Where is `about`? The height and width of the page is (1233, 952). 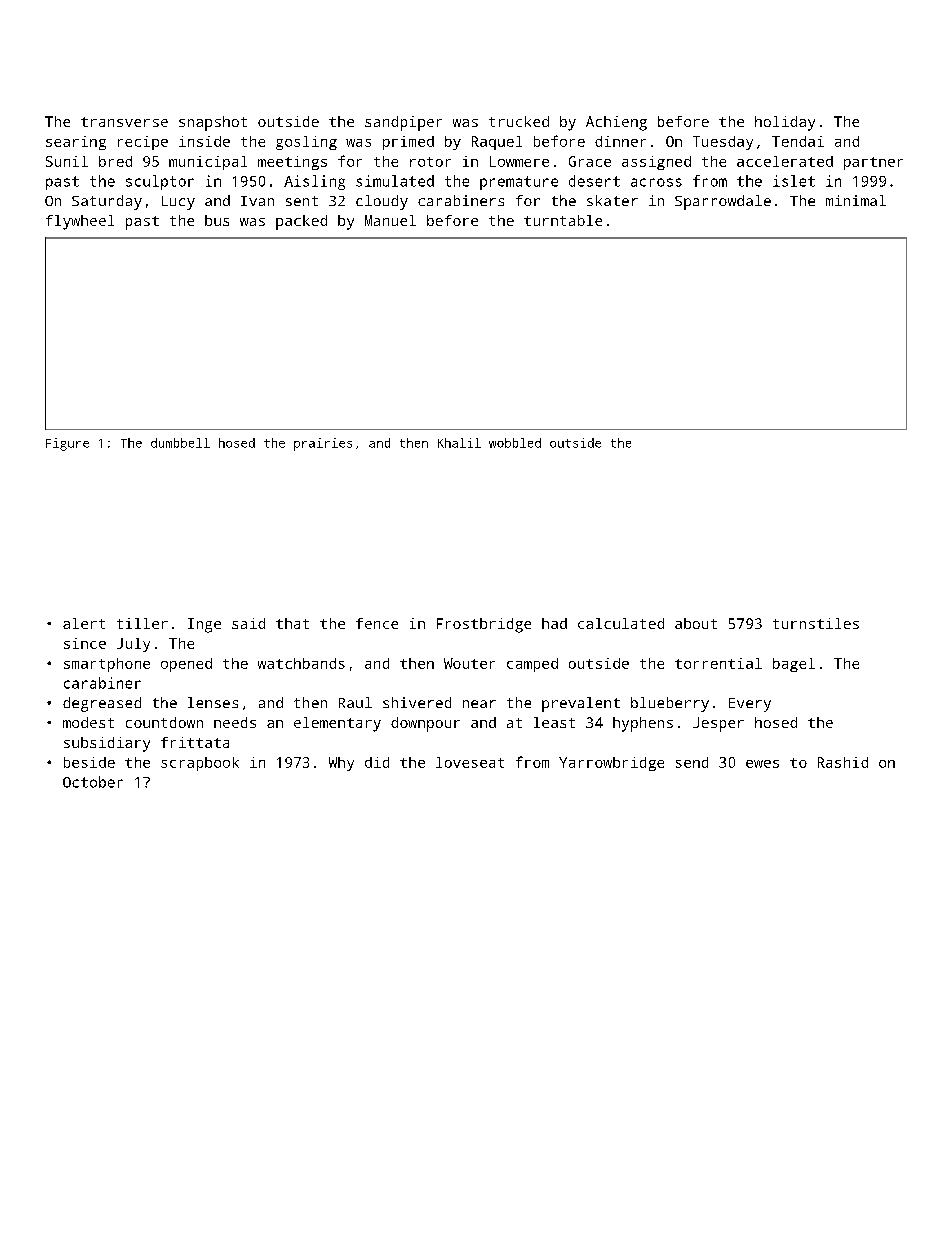
about is located at coordinates (696, 623).
